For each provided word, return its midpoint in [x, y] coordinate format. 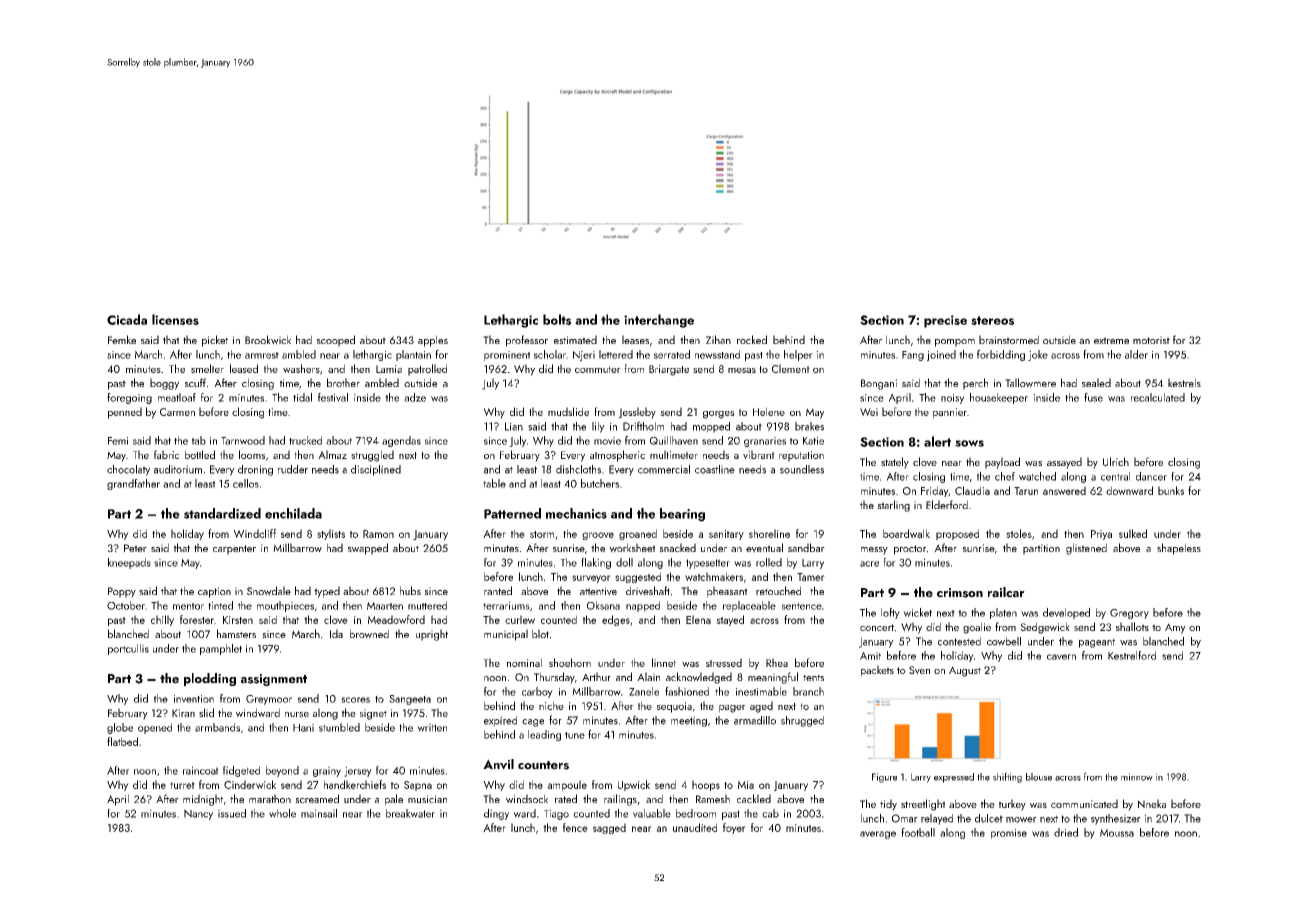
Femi [118, 441]
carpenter [234, 550]
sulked [1133, 533]
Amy [1175, 628]
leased [244, 368]
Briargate [669, 370]
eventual [764, 548]
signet [373, 714]
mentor [188, 606]
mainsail [319, 813]
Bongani [879, 384]
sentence [802, 606]
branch [808, 691]
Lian [514, 426]
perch [975, 384]
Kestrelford [1132, 655]
